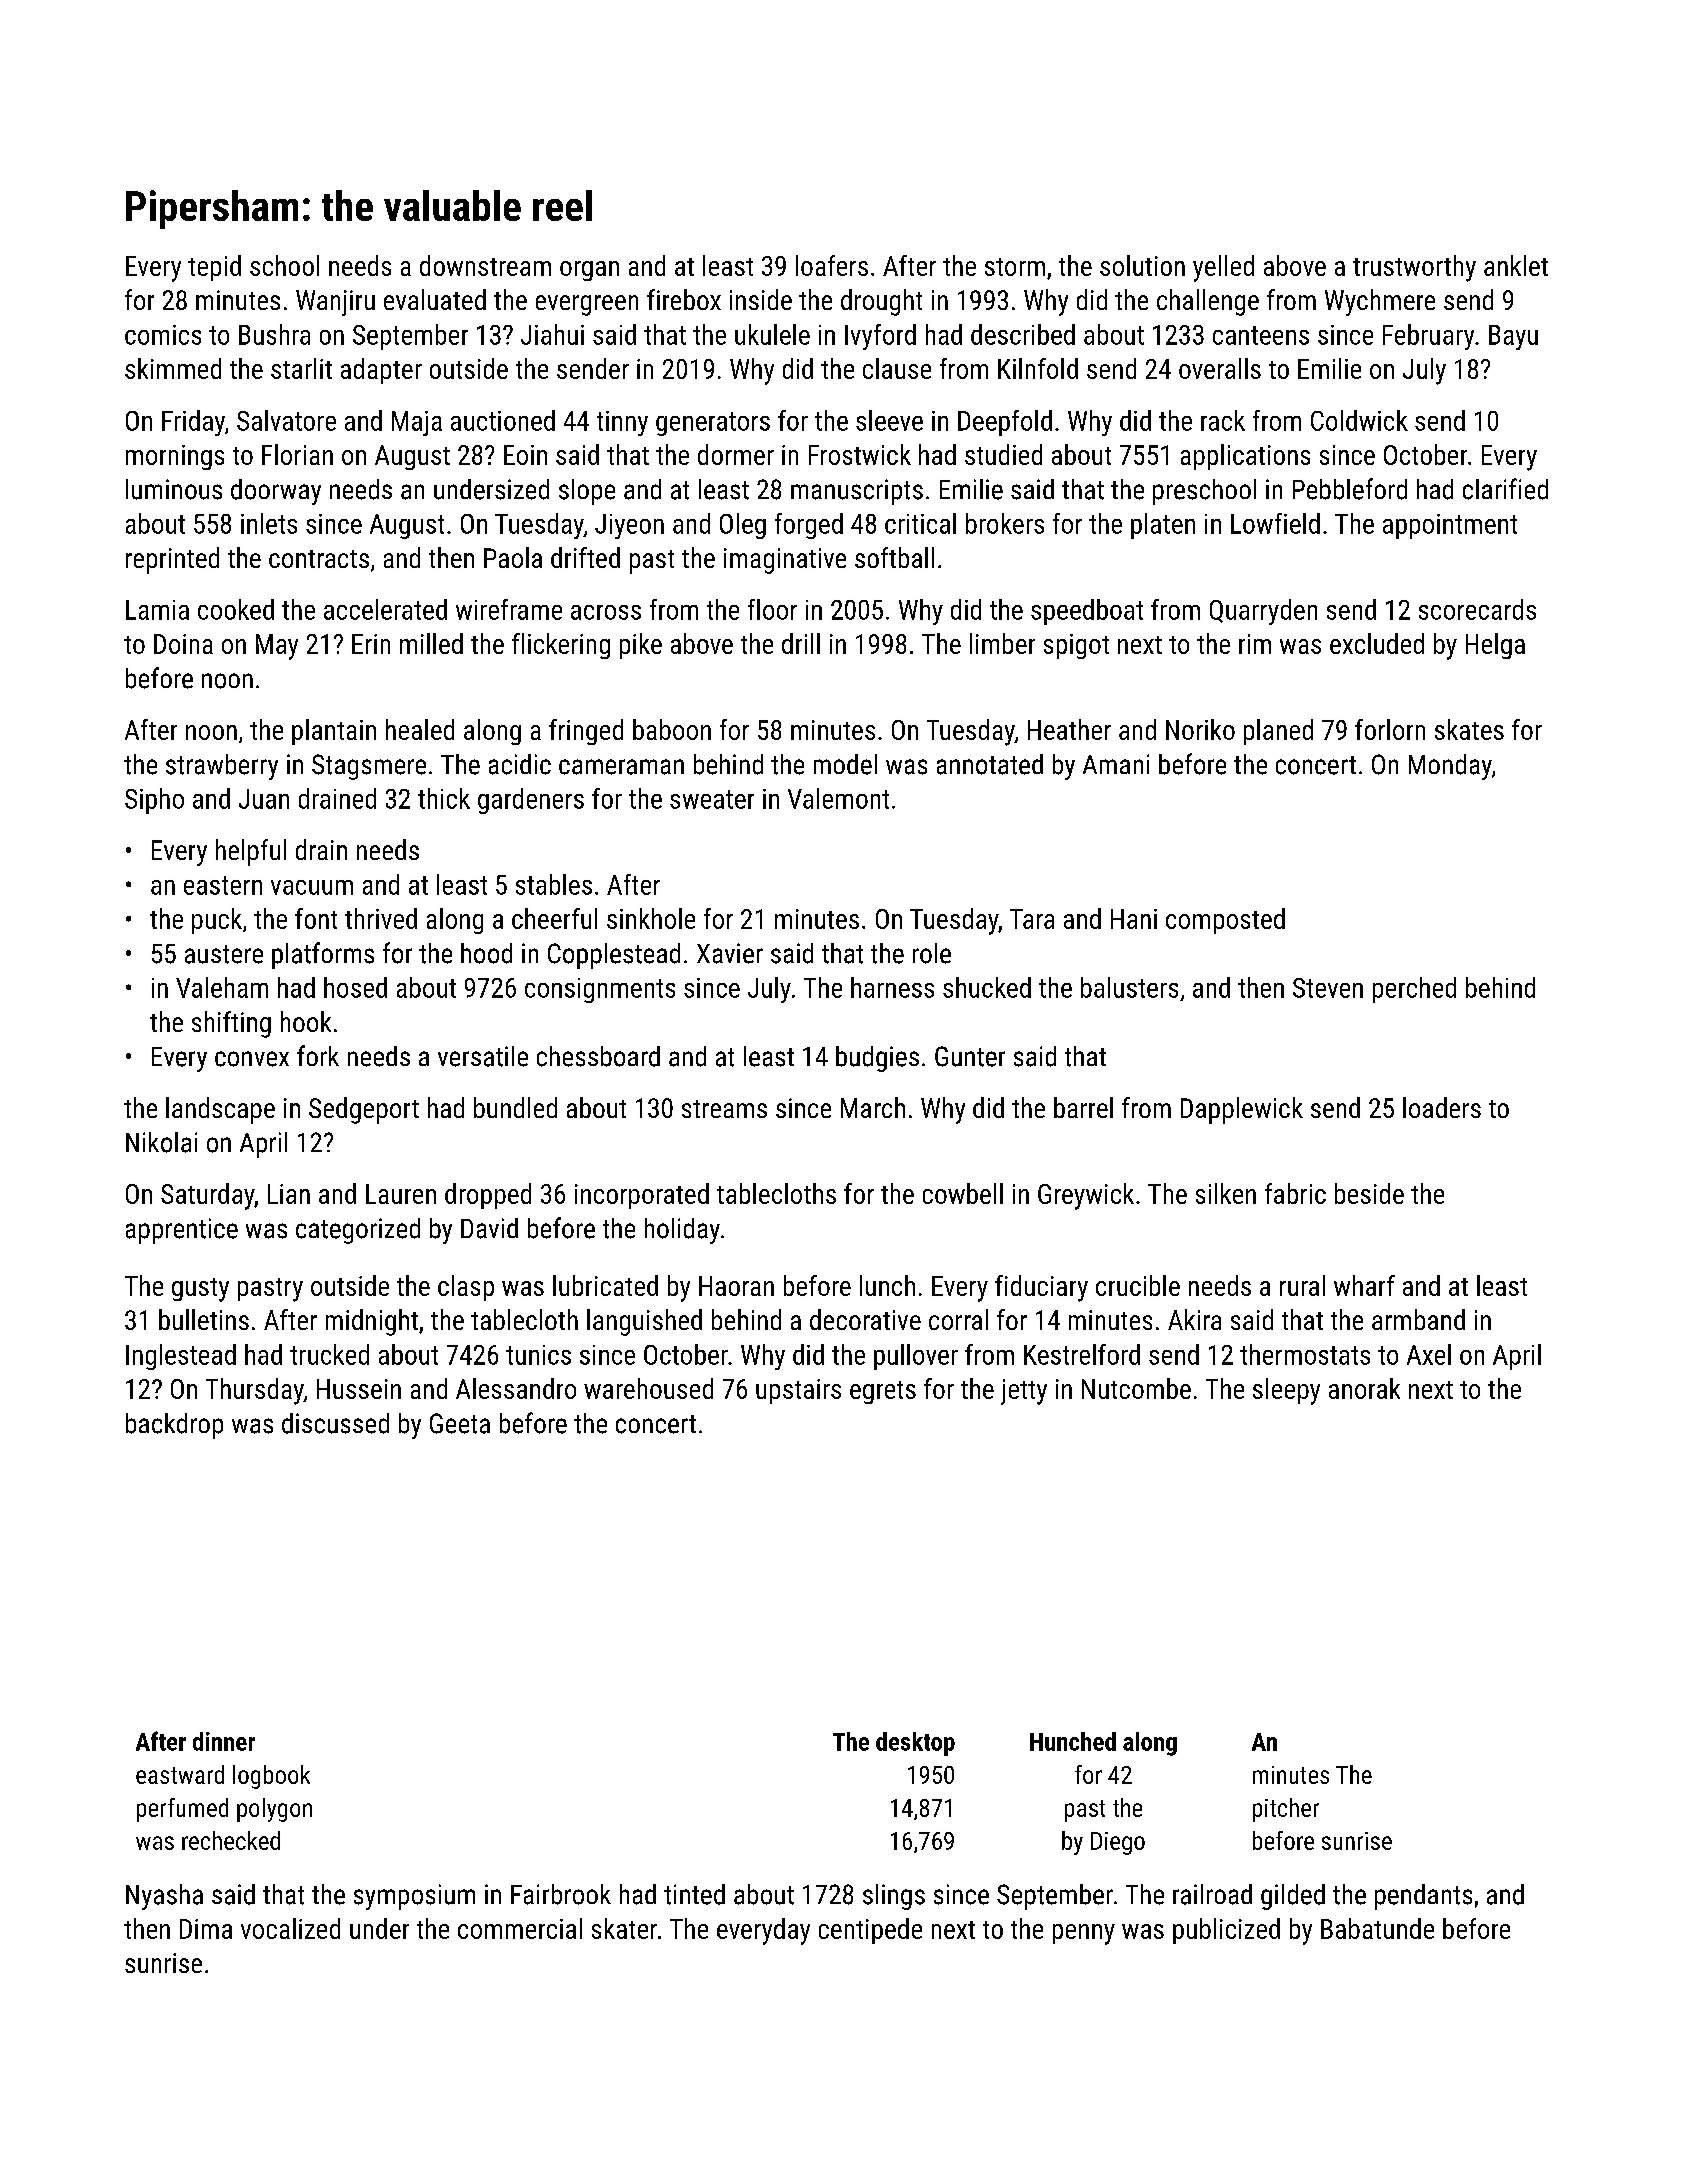 The height and width of the screenshot is (2178, 1683). Describe the element at coordinates (1377, 643) in the screenshot. I see `excluded` at that location.
